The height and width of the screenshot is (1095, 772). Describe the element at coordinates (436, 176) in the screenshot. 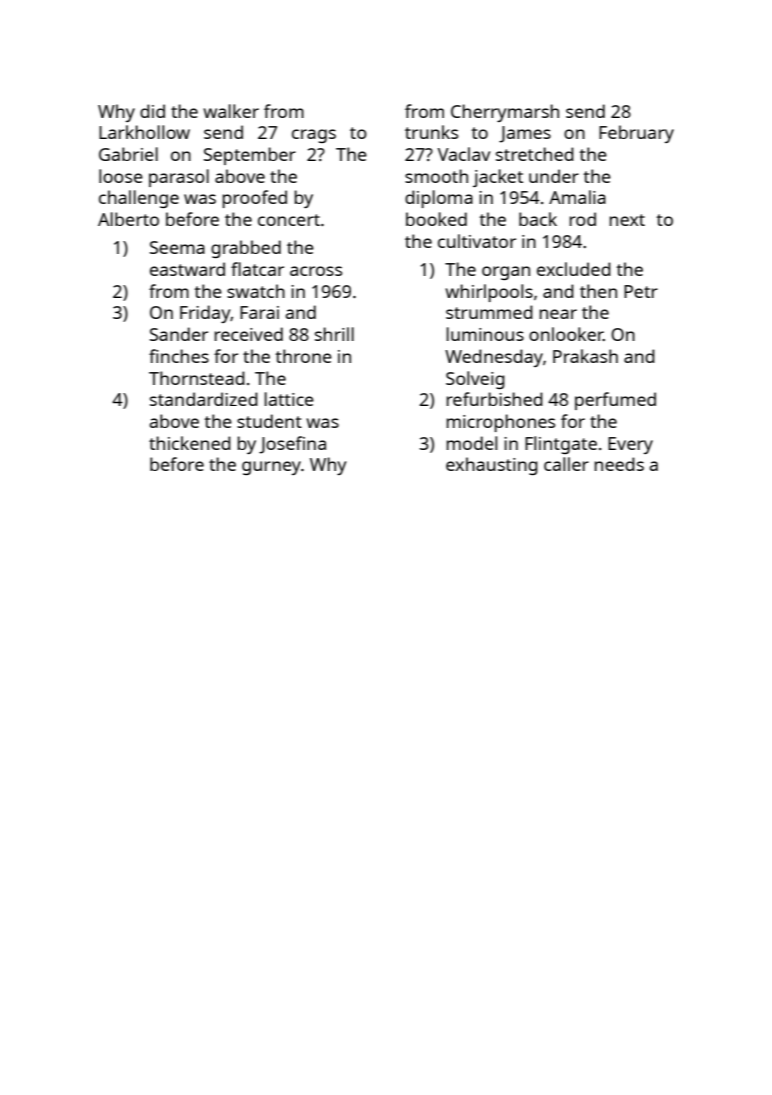

I see `smooth` at that location.
